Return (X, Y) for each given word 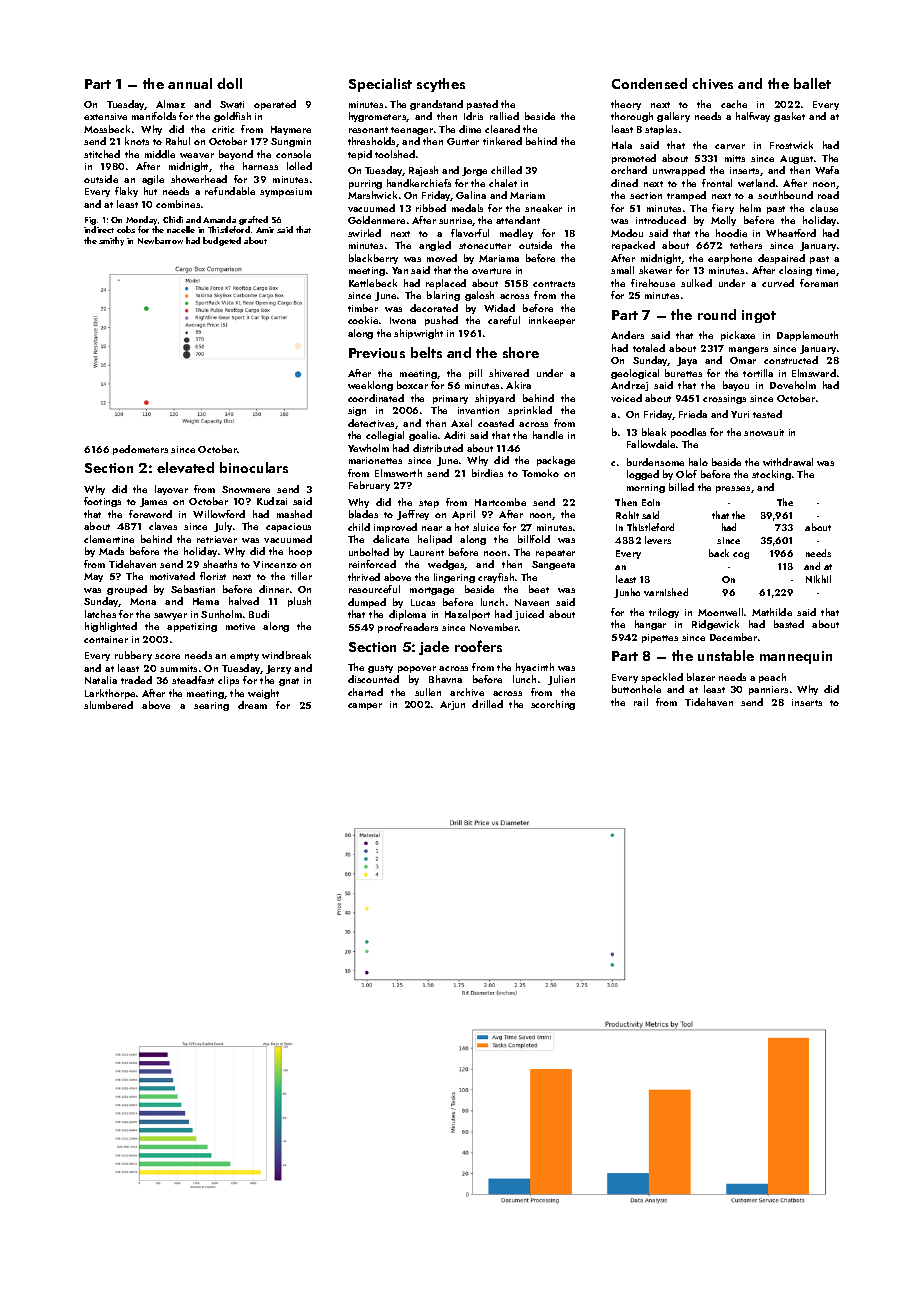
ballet (812, 83)
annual (190, 83)
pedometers (140, 450)
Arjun (452, 705)
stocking (771, 475)
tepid (360, 155)
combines (178, 204)
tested (767, 414)
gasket (789, 117)
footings (102, 502)
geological (635, 374)
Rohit (627, 515)
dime (470, 129)
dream (252, 705)
